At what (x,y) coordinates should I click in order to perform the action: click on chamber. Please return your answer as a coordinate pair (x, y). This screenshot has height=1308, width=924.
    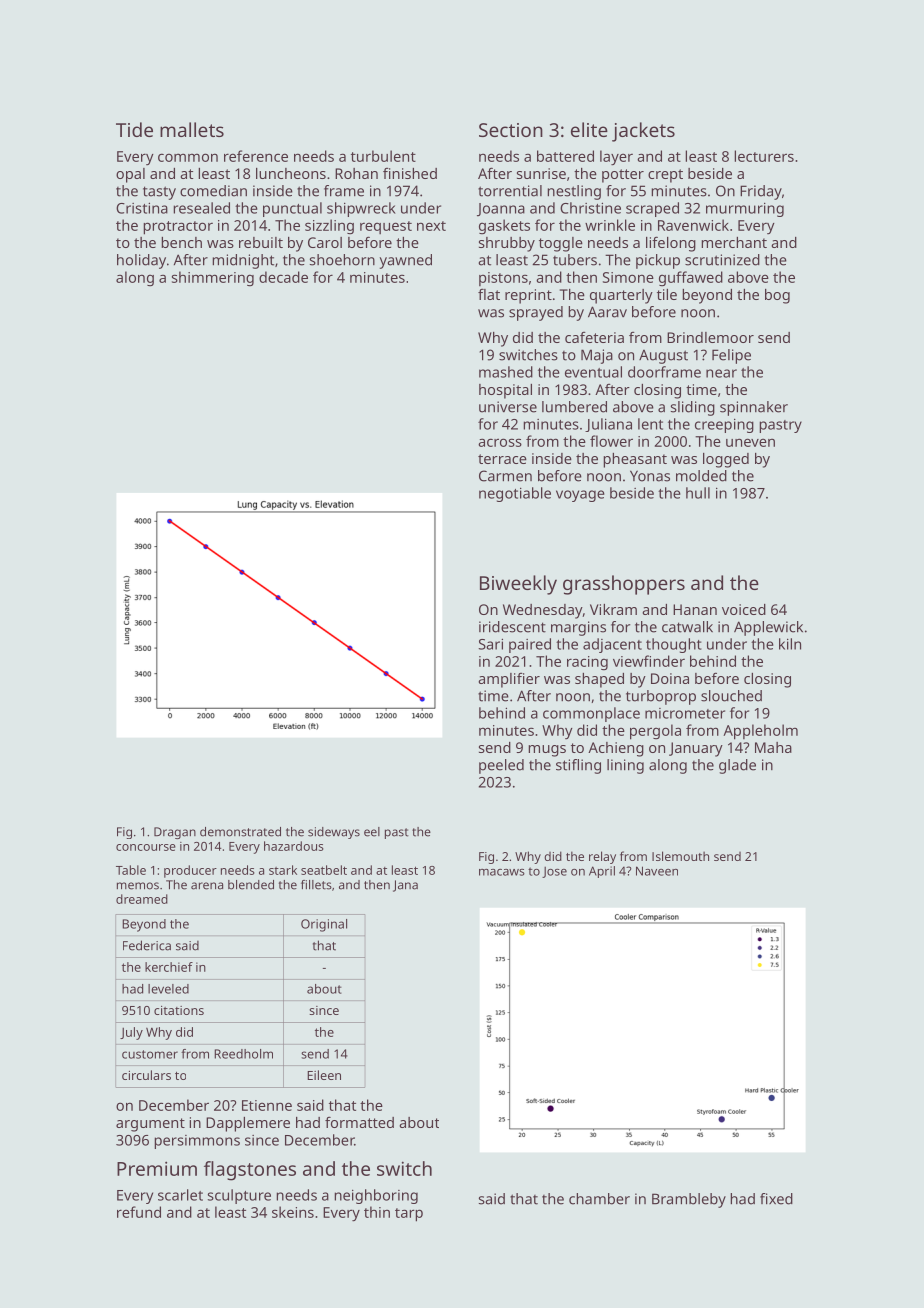
    Looking at the image, I should click on (599, 1199).
